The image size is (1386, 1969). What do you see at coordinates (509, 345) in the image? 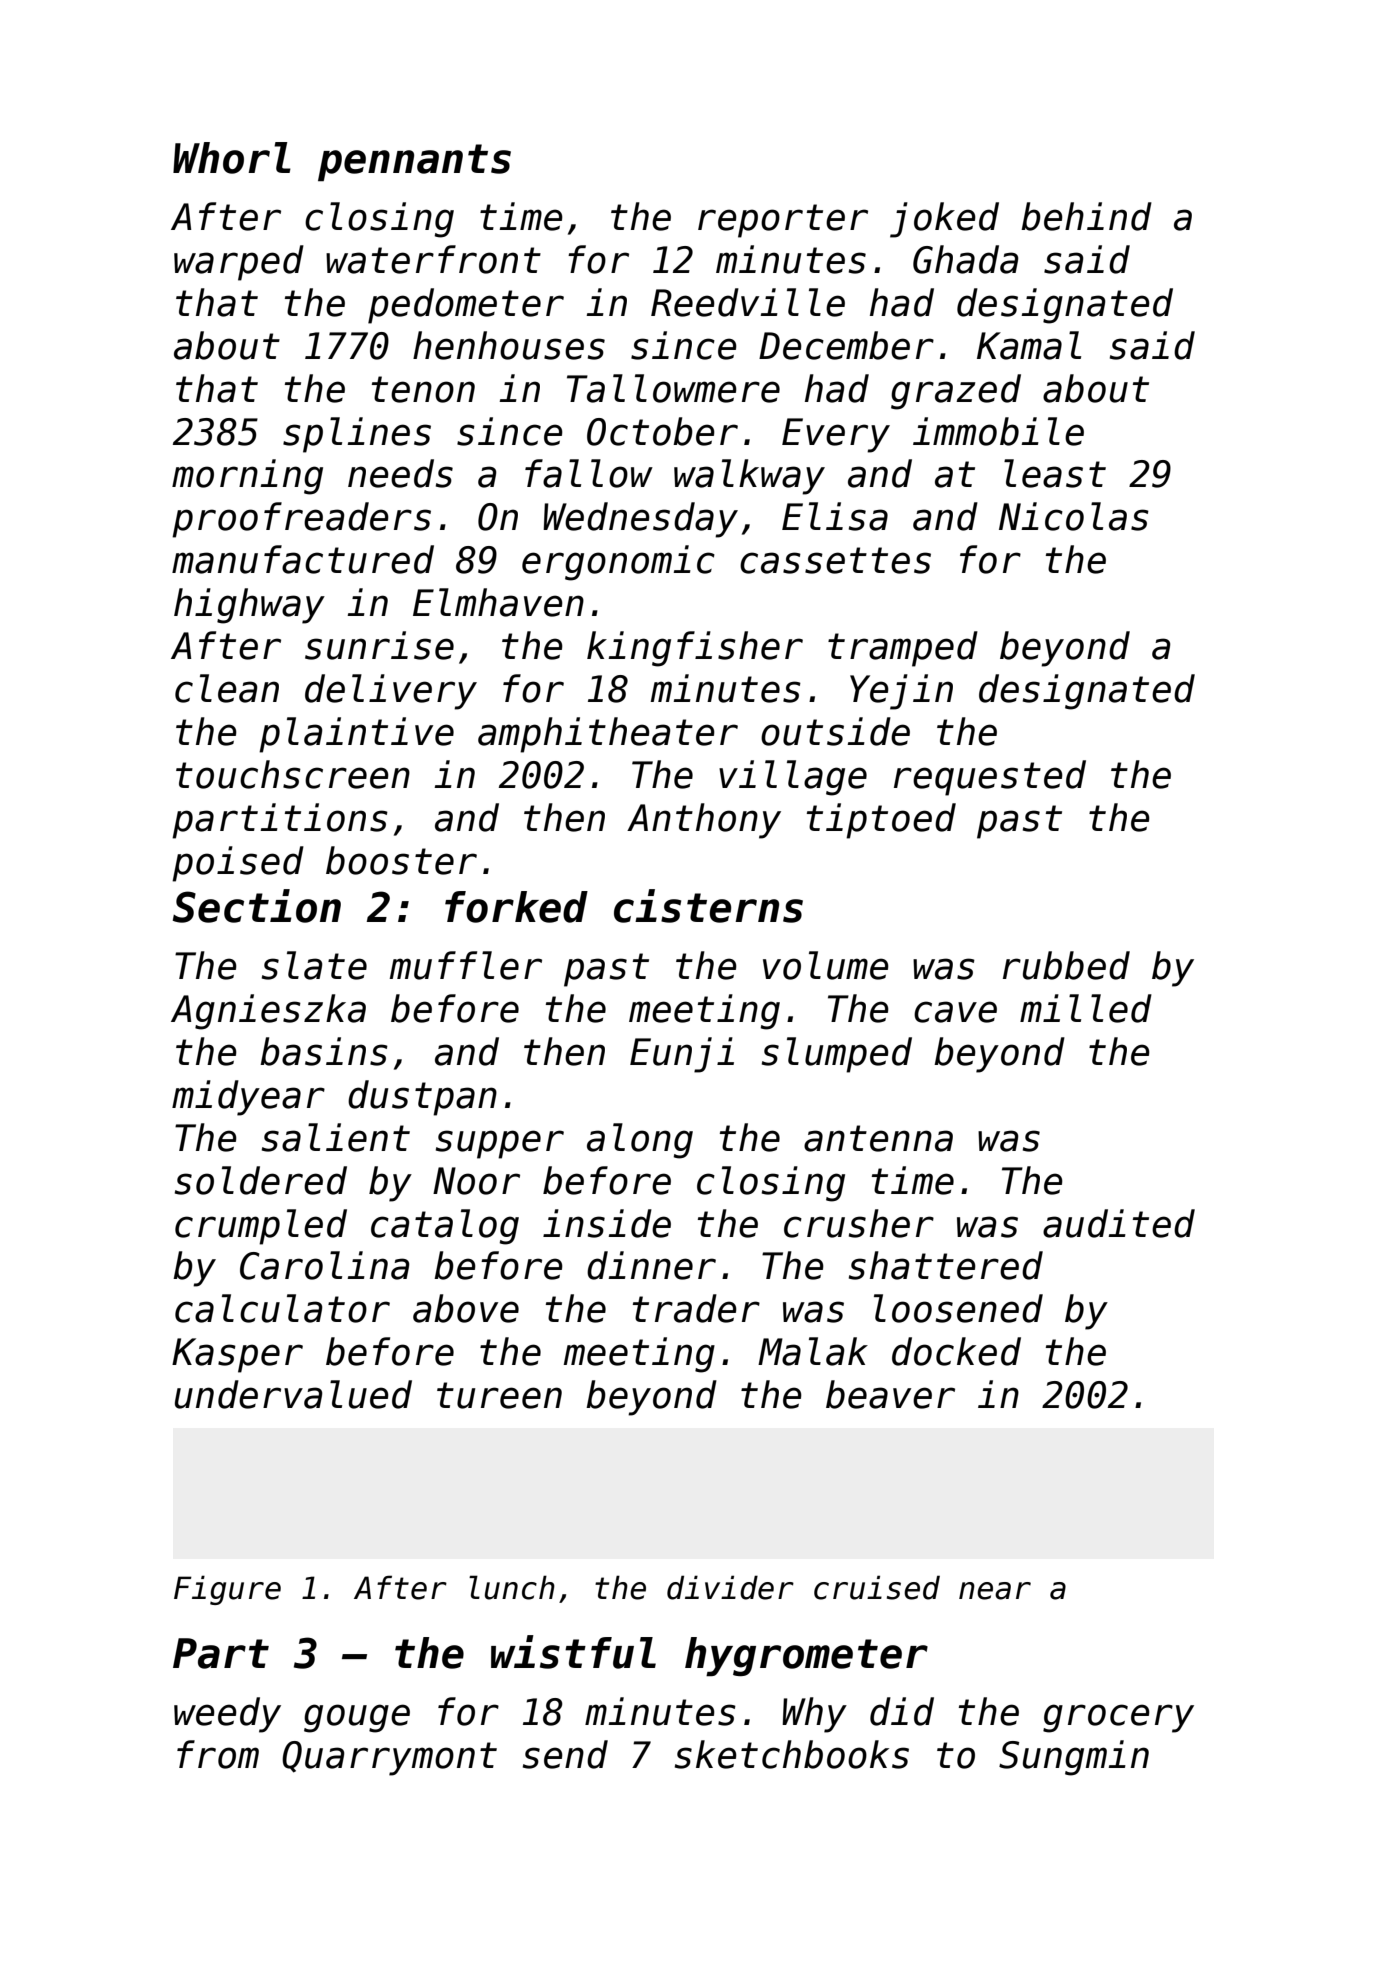
I see `henhouses` at bounding box center [509, 345].
